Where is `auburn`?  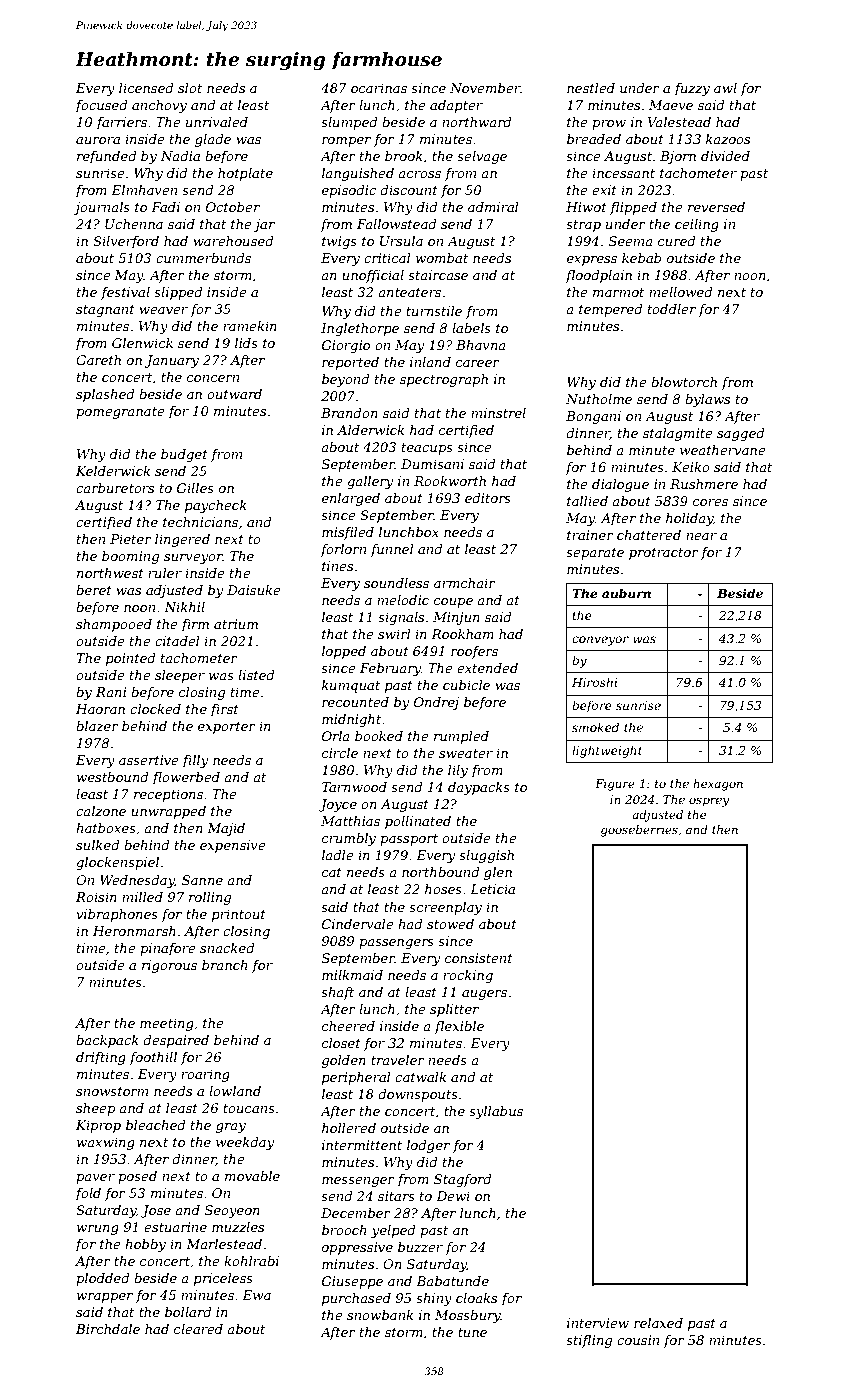
auburn is located at coordinates (626, 593).
